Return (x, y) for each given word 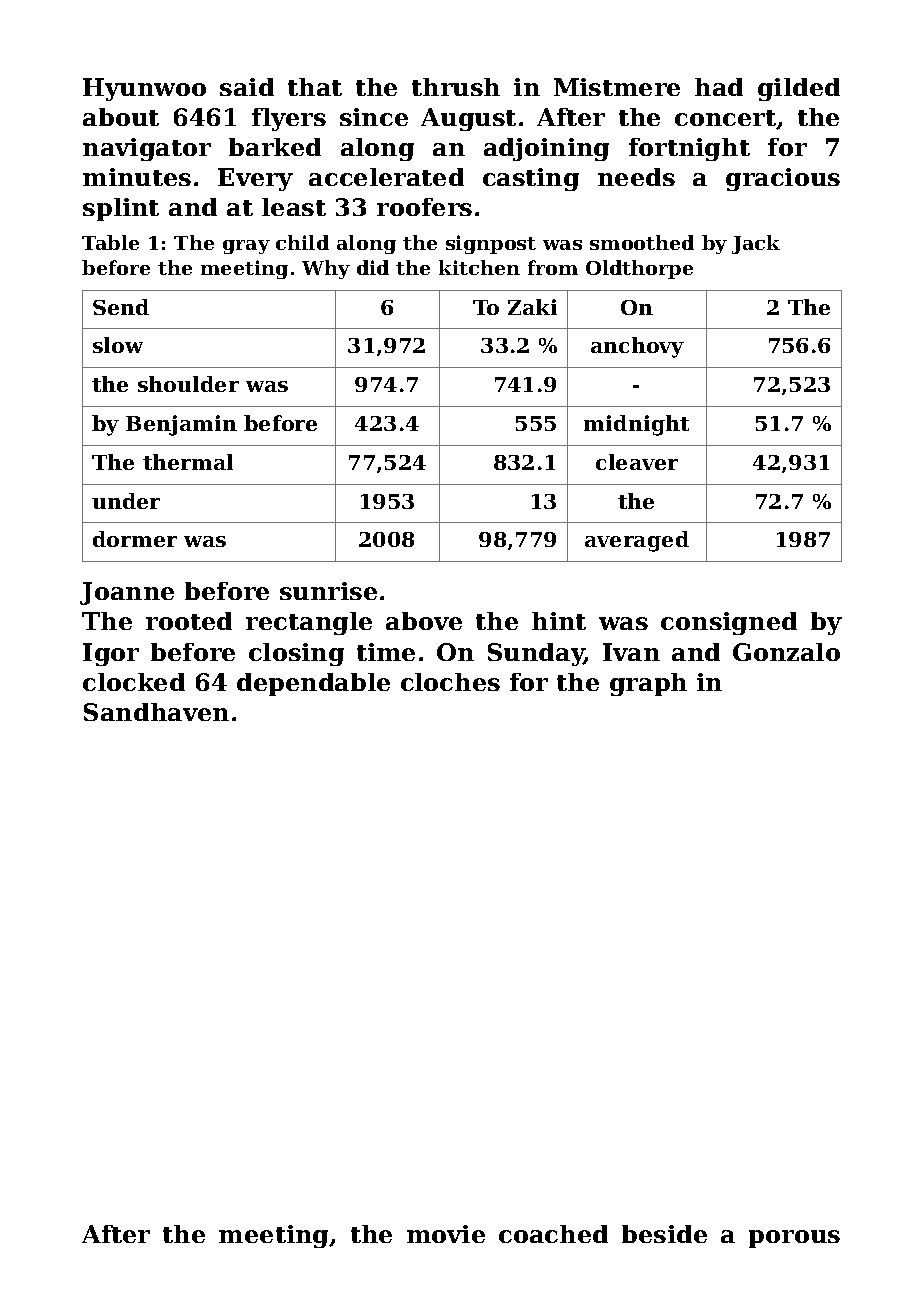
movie (446, 1234)
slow (118, 345)
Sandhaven (156, 712)
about (121, 117)
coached (553, 1234)
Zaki (532, 307)
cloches (450, 682)
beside (664, 1234)
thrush (456, 87)
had (719, 87)
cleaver (637, 462)
